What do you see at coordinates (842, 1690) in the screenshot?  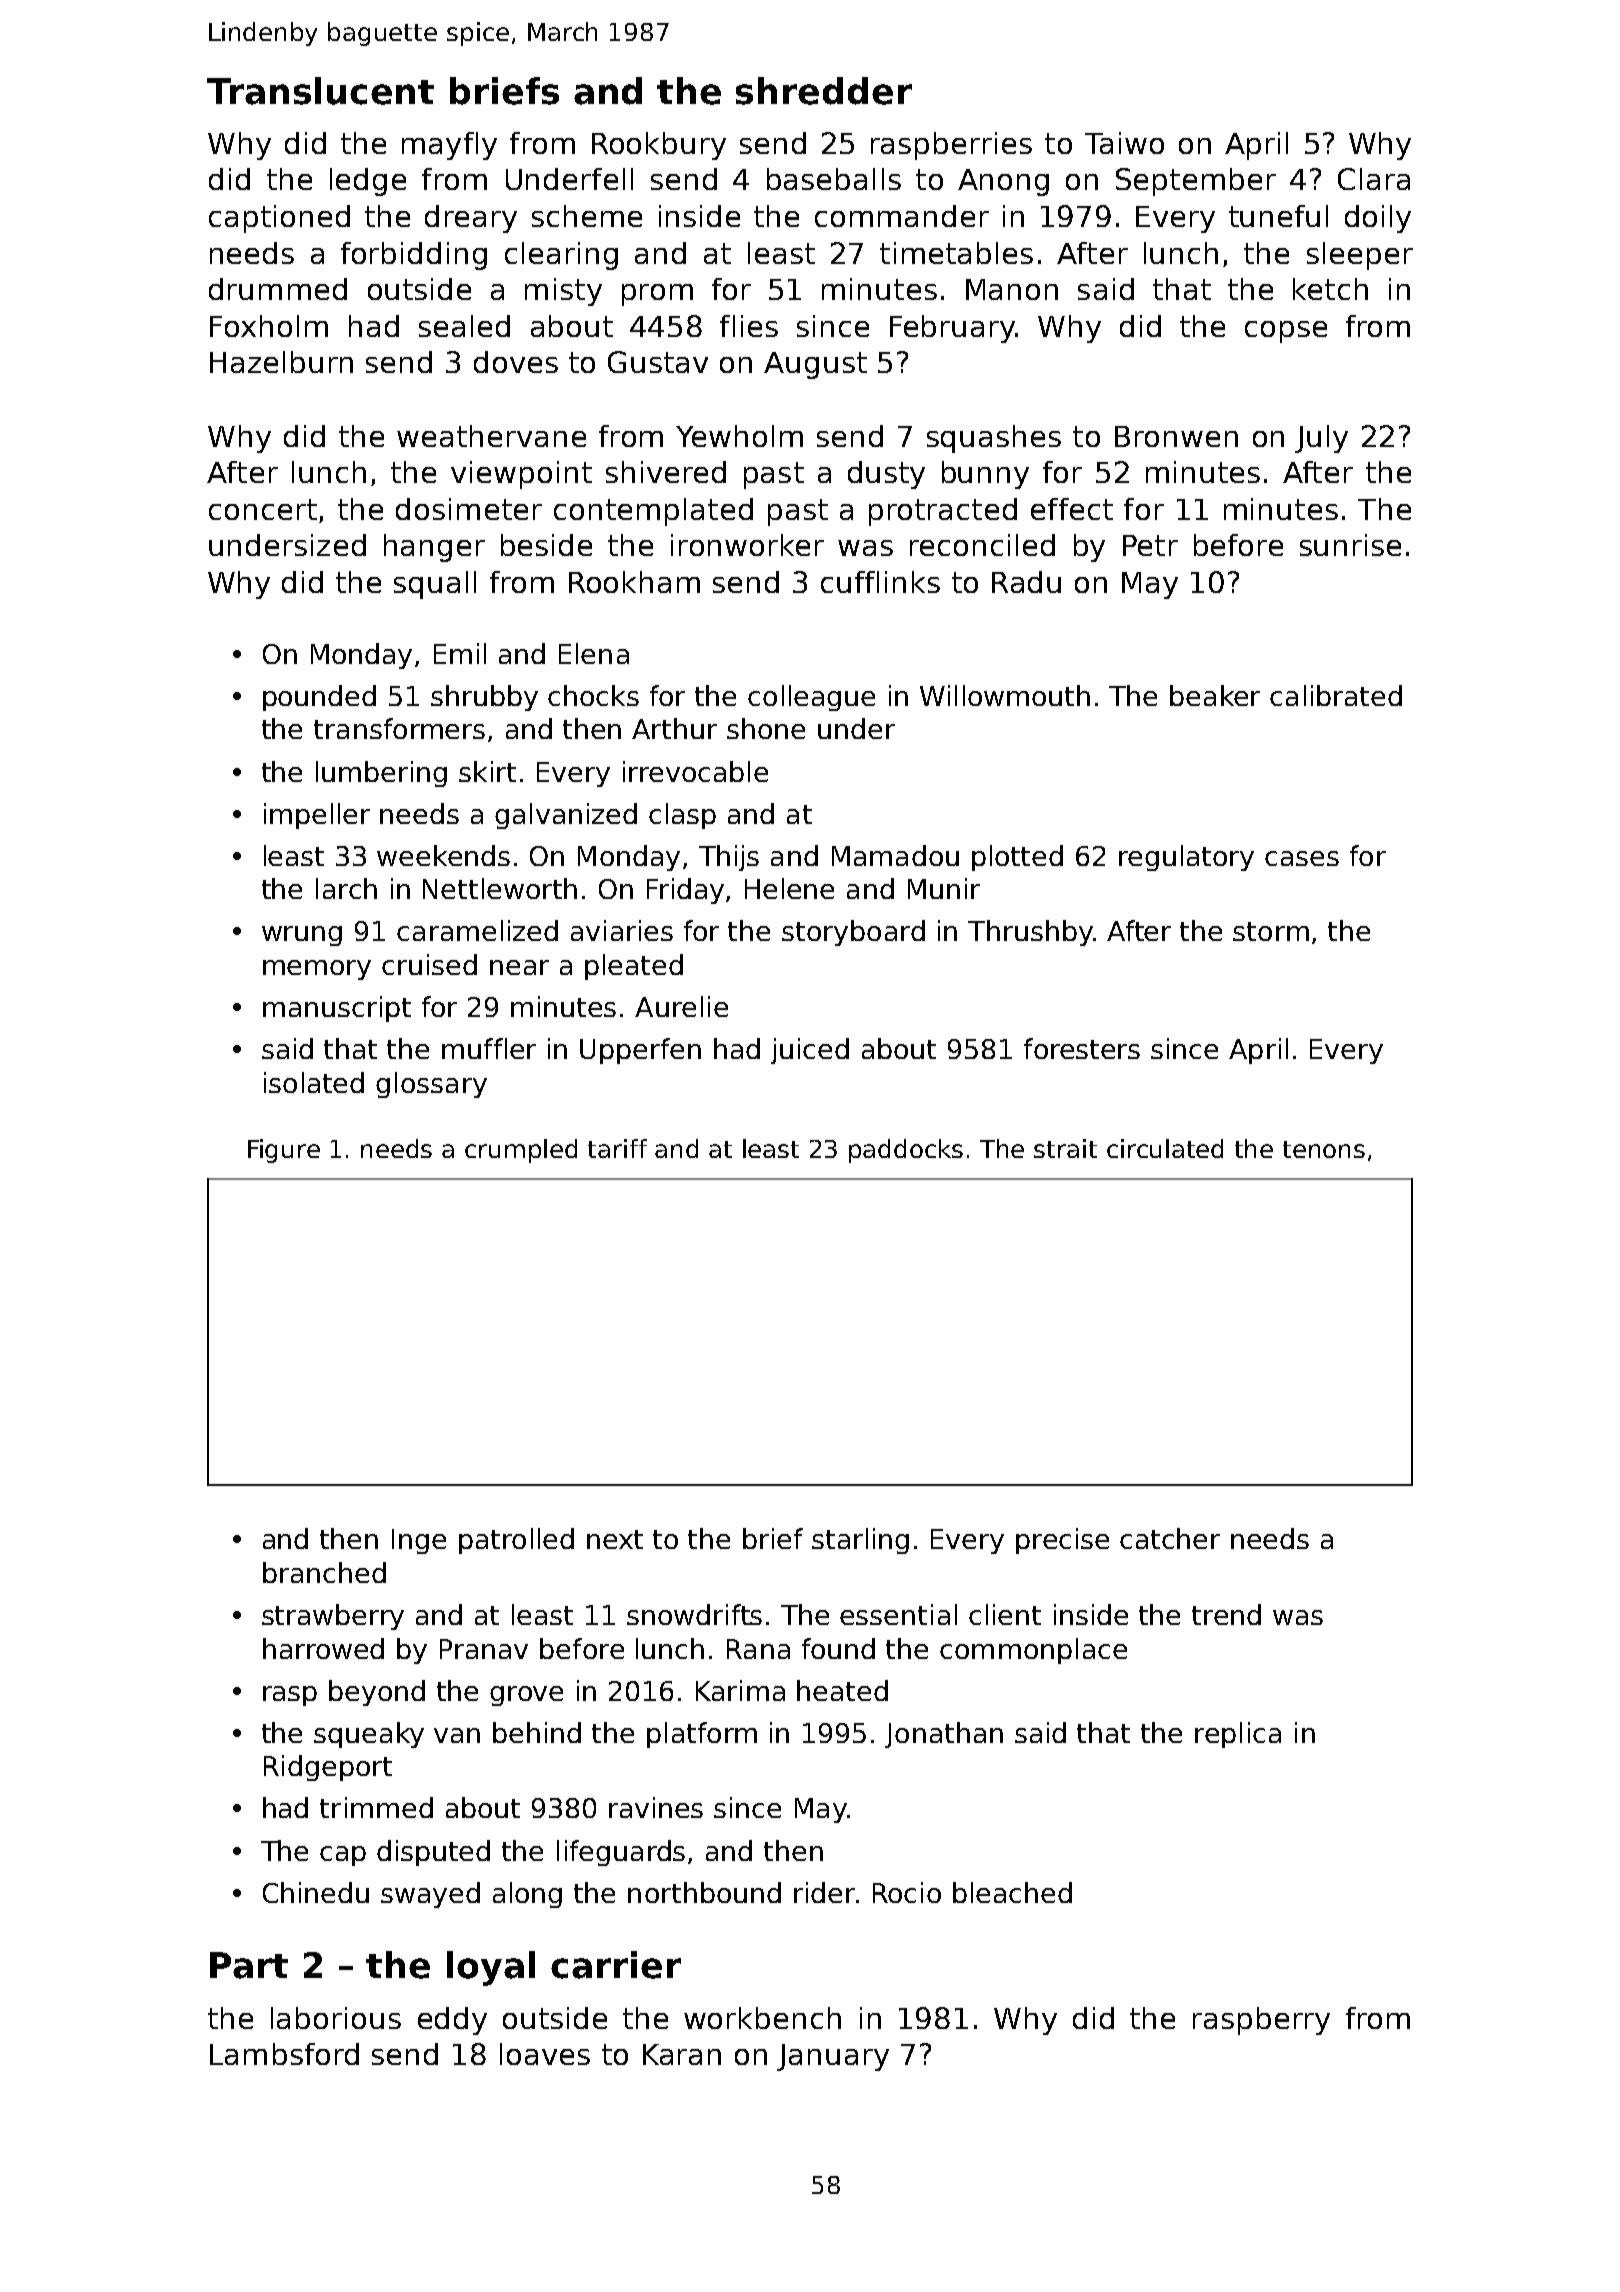 I see `heated` at bounding box center [842, 1690].
